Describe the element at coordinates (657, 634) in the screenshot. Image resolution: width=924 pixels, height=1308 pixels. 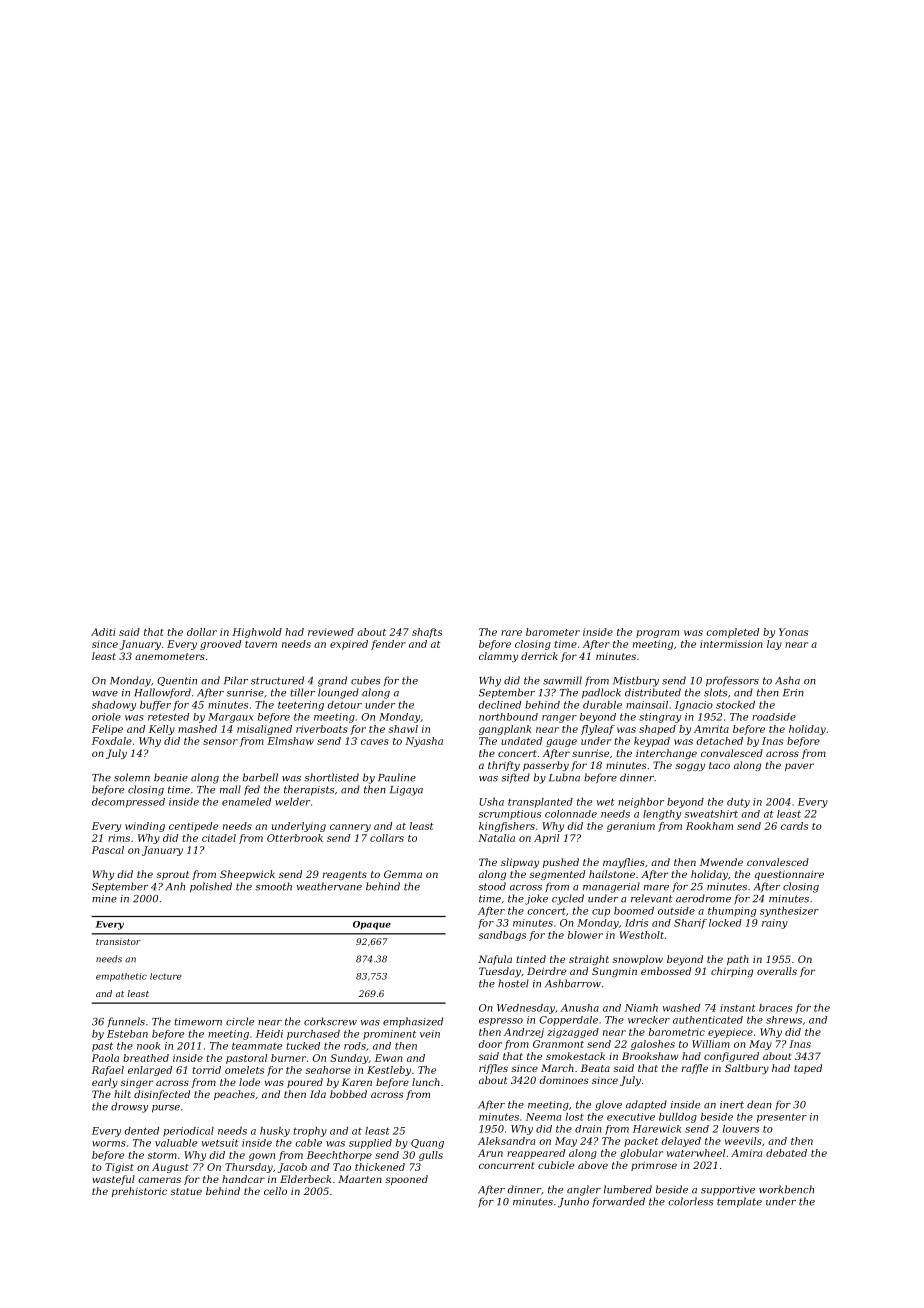
I see `program` at that location.
